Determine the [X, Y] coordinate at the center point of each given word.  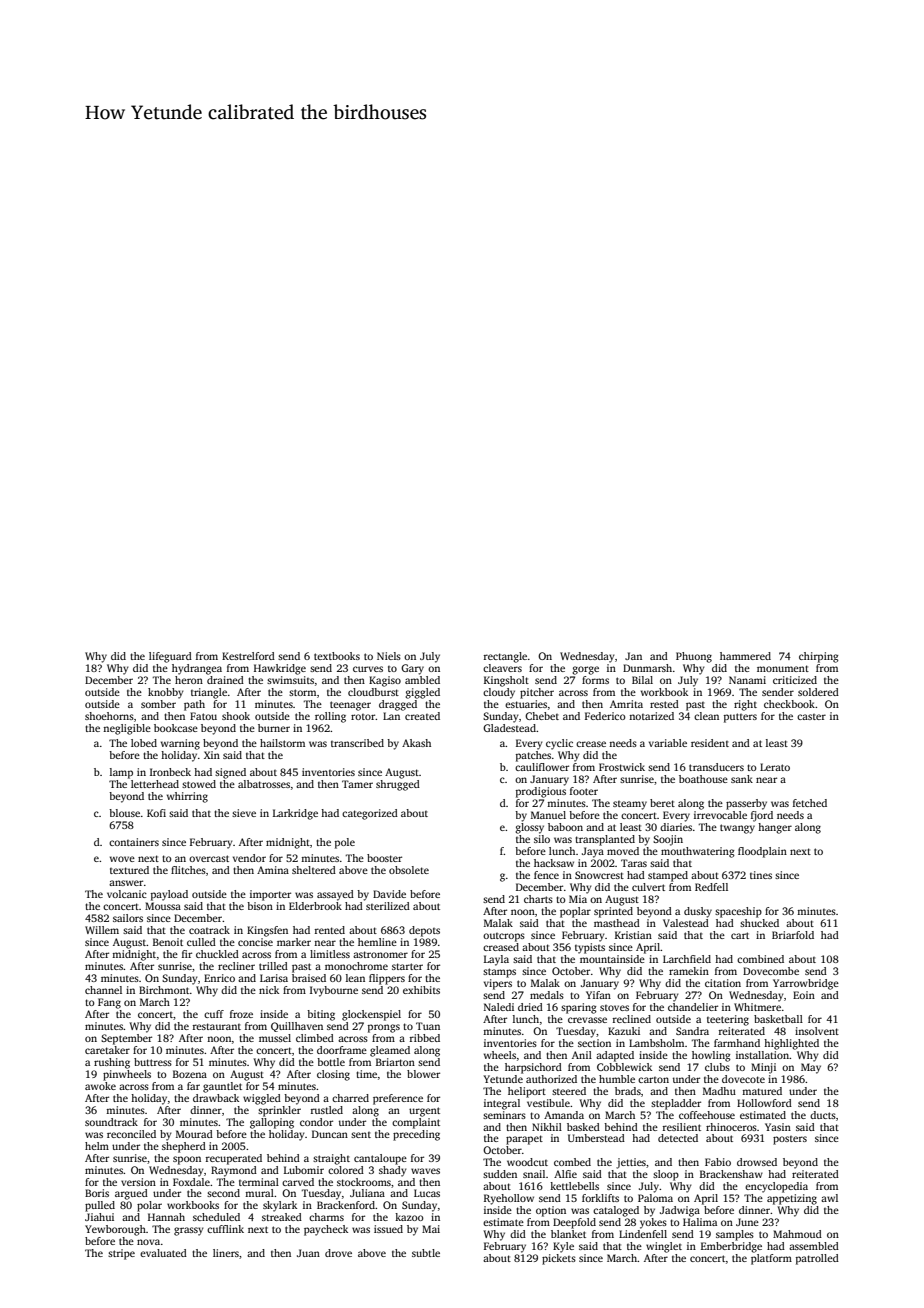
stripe [121, 1254]
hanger [775, 828]
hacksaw [554, 863]
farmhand [737, 1043]
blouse [124, 813]
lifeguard [170, 657]
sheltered [314, 870]
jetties [631, 1163]
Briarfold [793, 935]
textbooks [337, 656]
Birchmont [164, 990]
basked [583, 1127]
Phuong [694, 657]
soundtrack [111, 1122]
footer [584, 791]
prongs [384, 1028]
